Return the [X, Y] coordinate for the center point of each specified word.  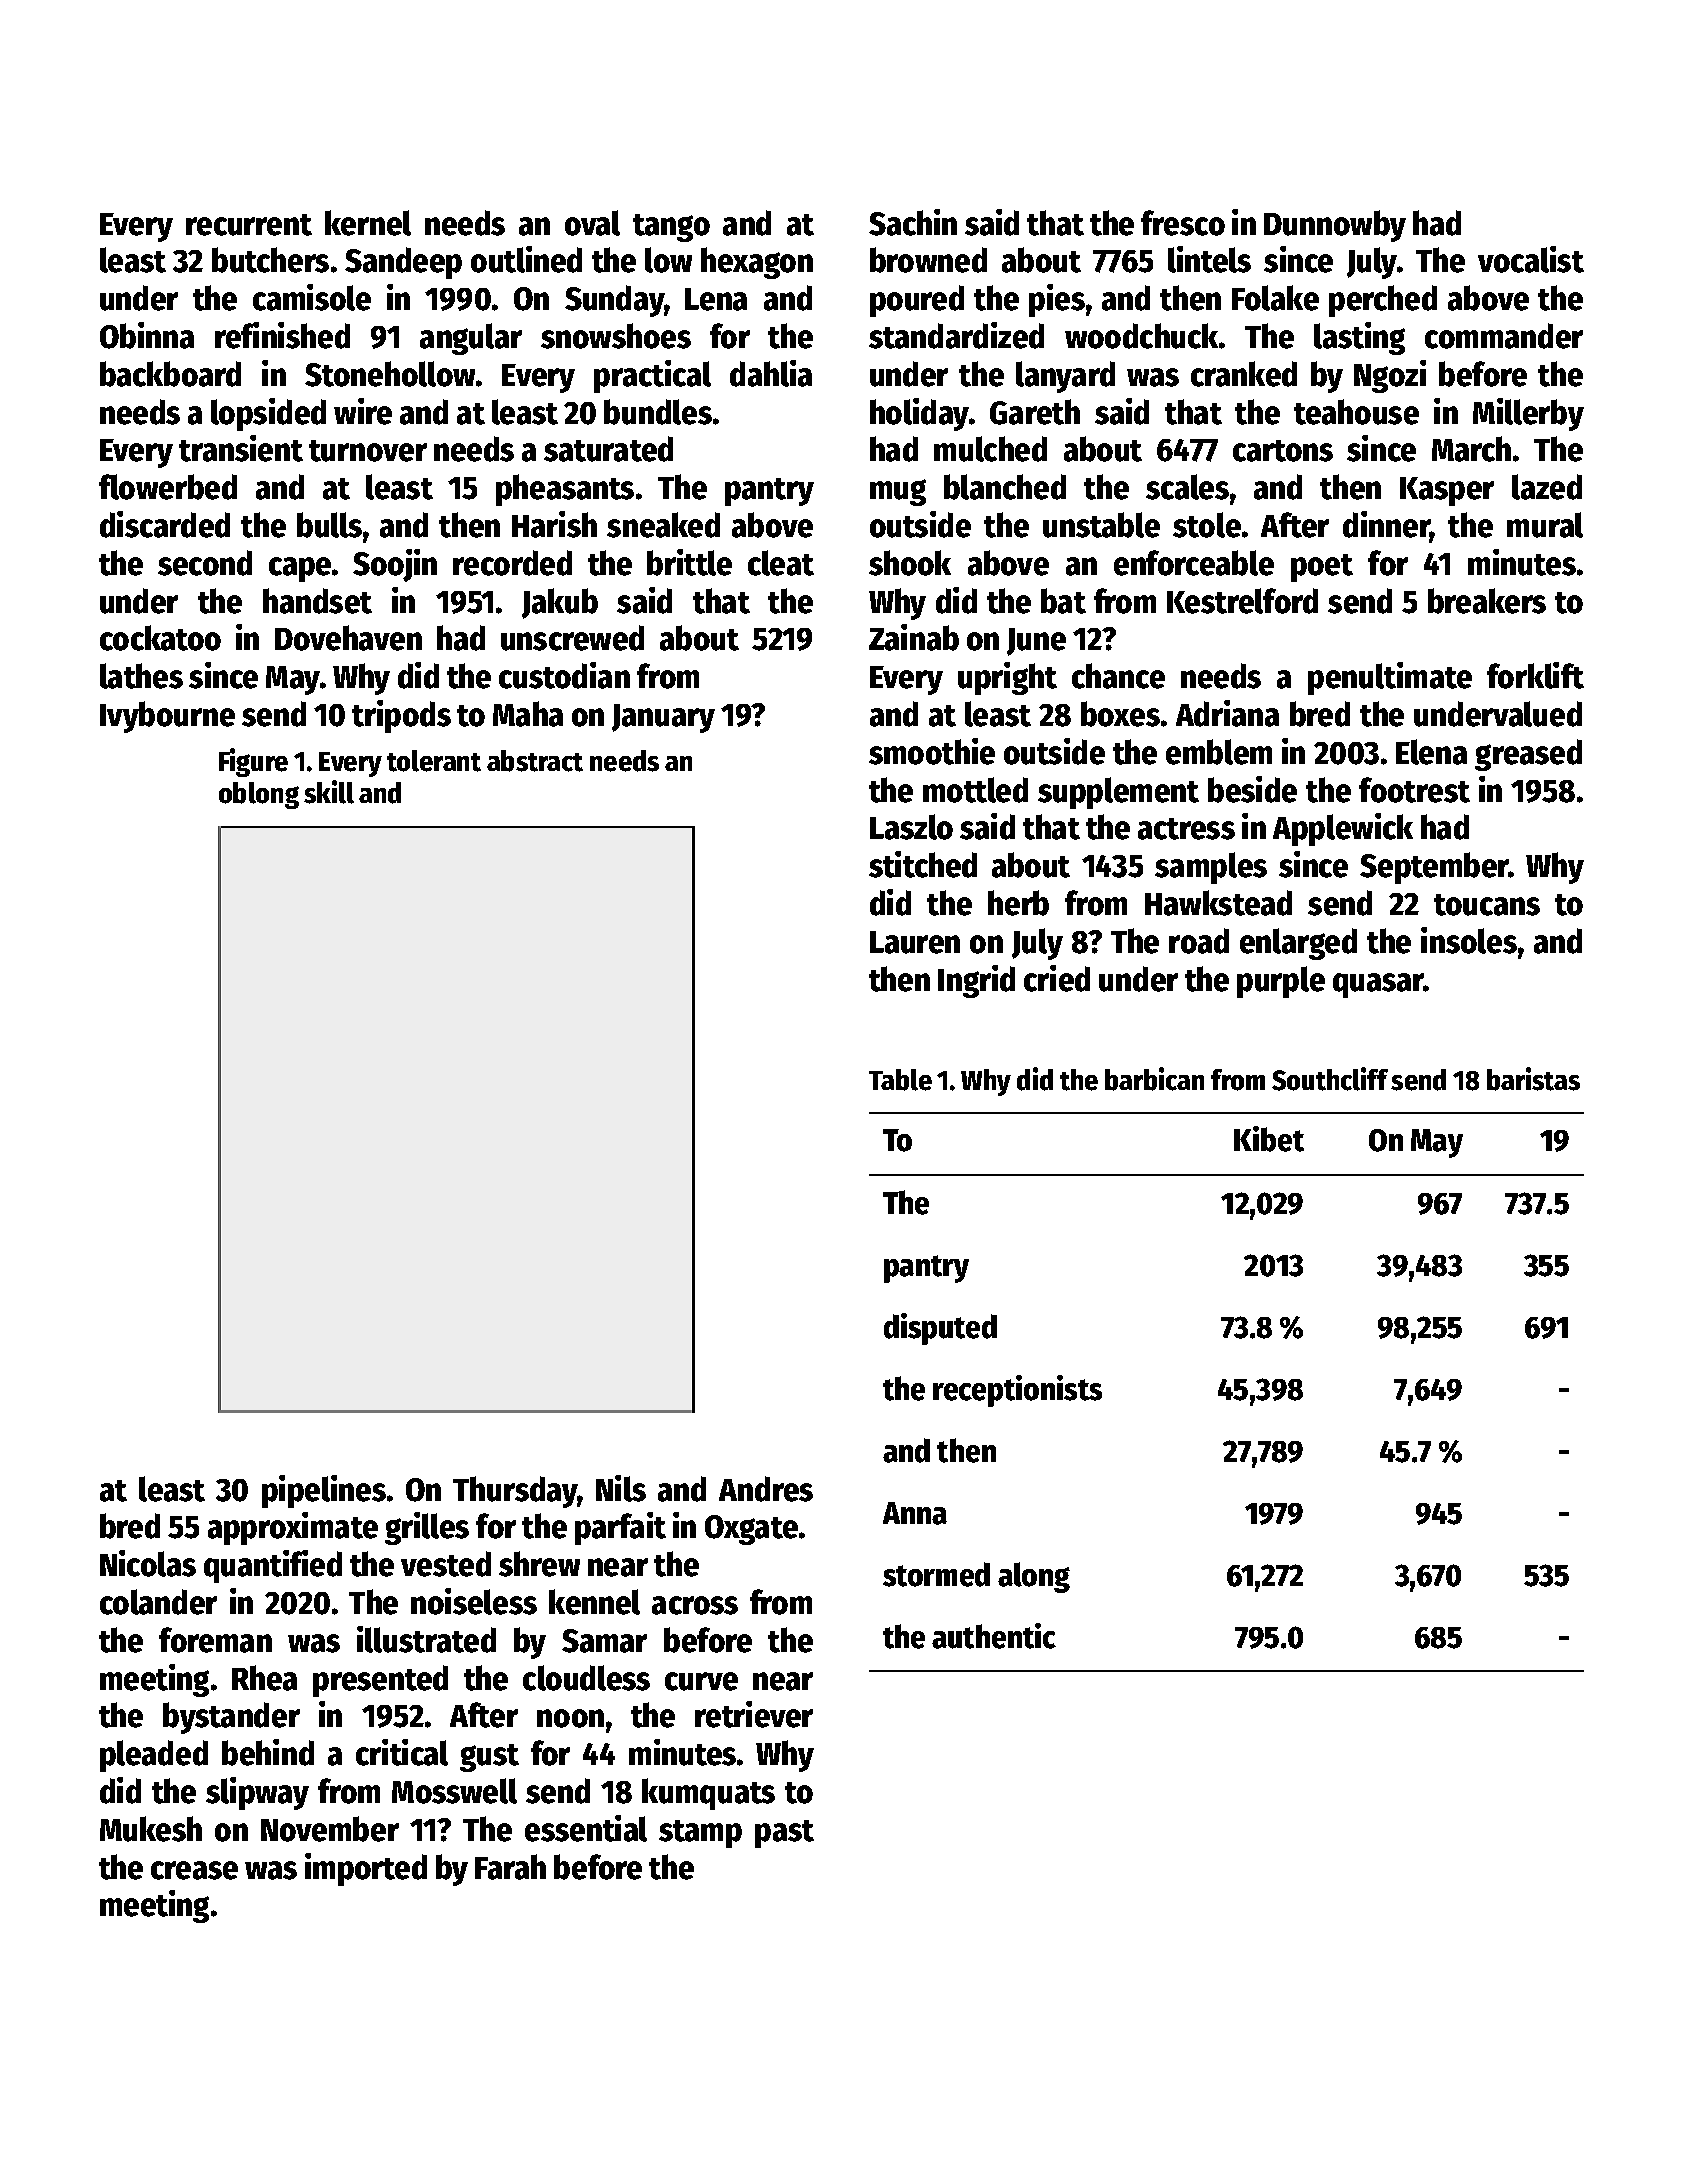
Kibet [1269, 1139]
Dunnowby [1335, 226]
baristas [1533, 1079]
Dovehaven [348, 638]
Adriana [1227, 713]
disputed [940, 1329]
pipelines [324, 1491]
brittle [689, 562]
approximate [293, 1528]
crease [194, 1870]
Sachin [913, 222]
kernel [368, 223]
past [784, 1834]
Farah [510, 1867]
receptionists [1017, 1391]
